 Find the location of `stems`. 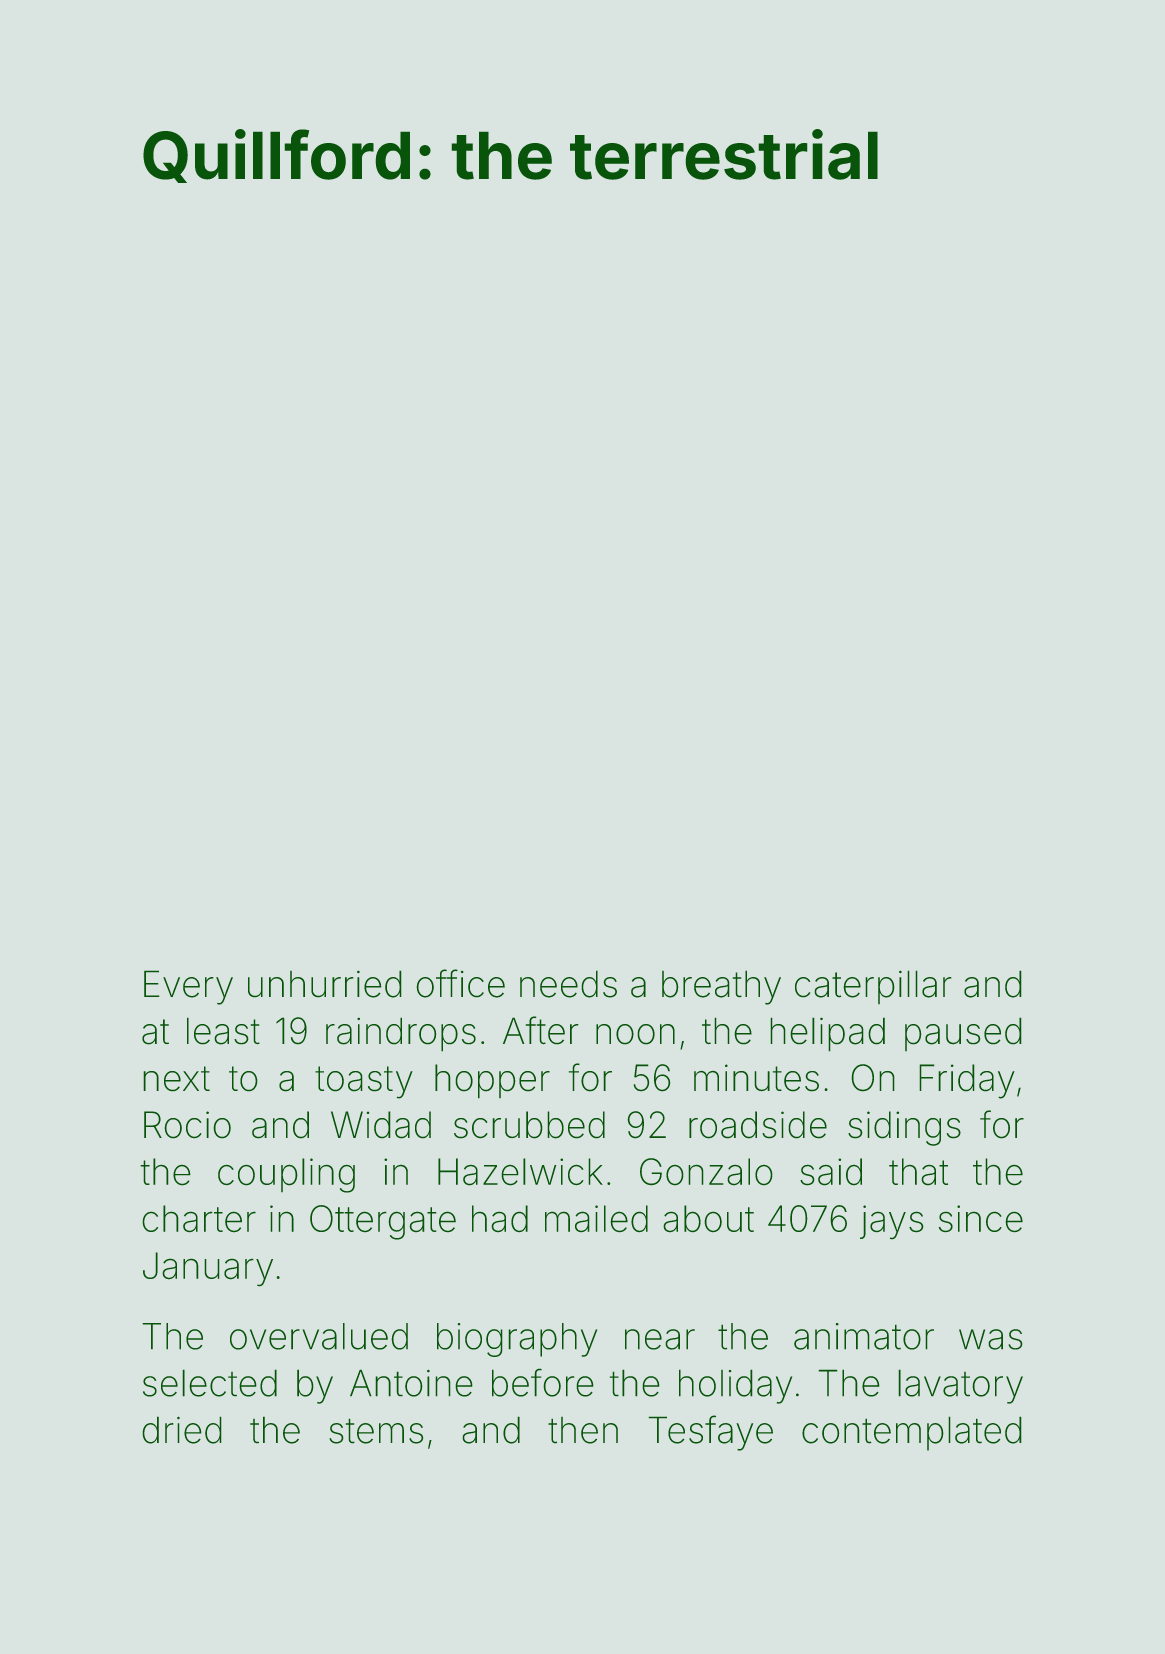

stems is located at coordinates (376, 1431).
